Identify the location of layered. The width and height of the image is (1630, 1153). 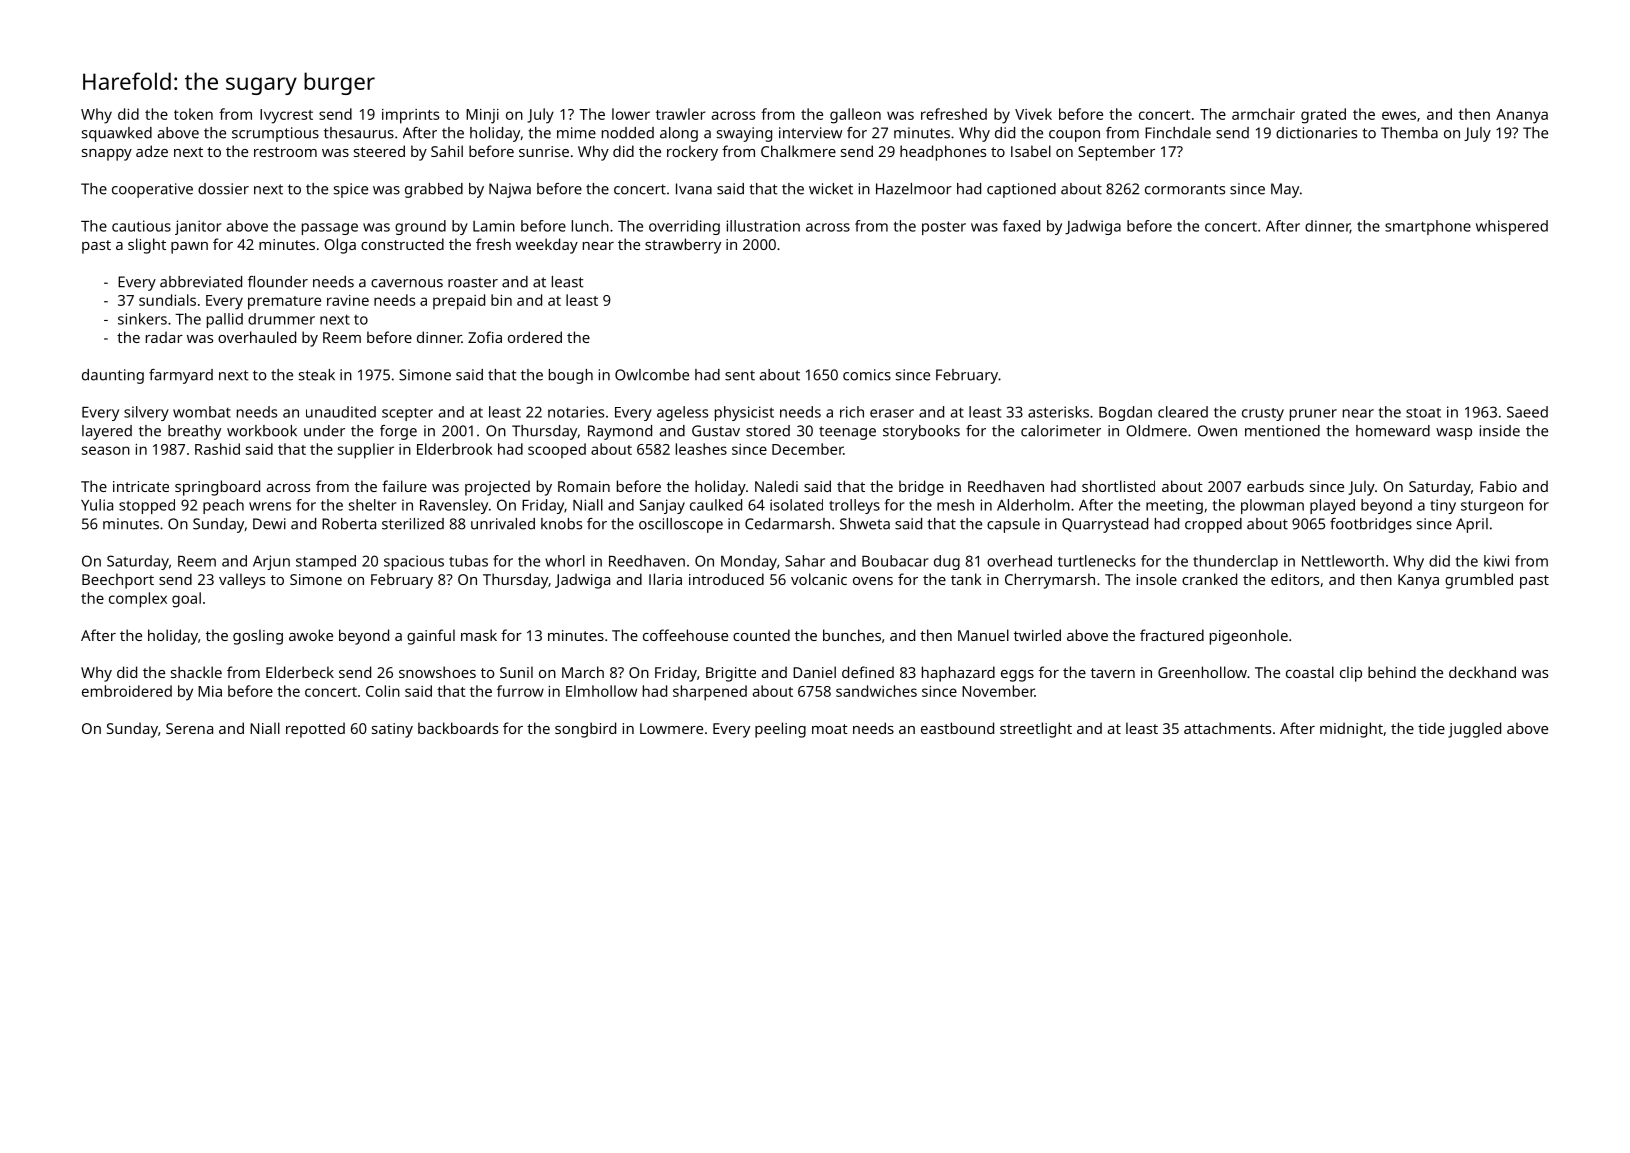
(107, 432).
